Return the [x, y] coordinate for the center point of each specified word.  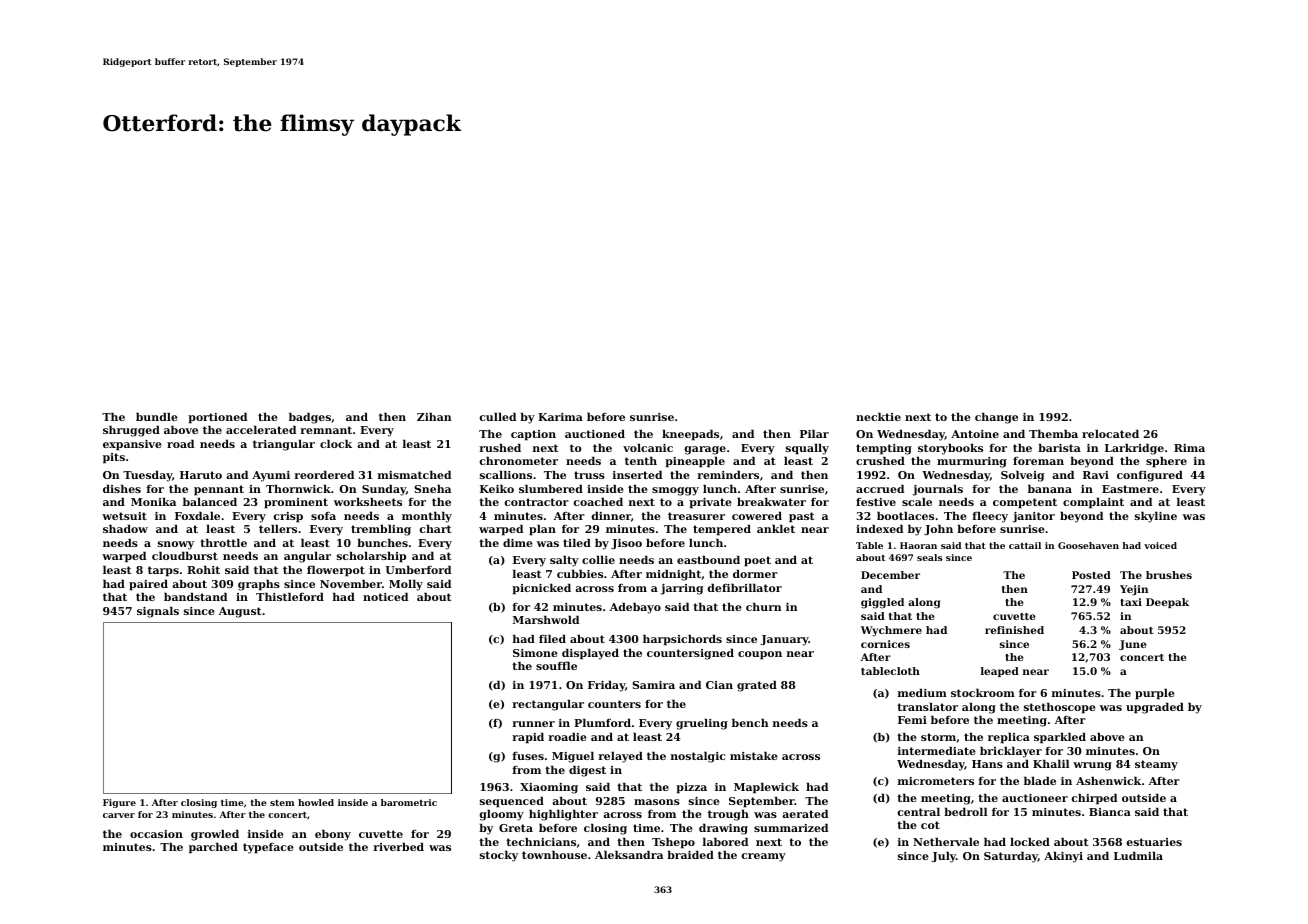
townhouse [554, 854]
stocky [499, 856]
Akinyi [1063, 857]
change [996, 418]
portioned [217, 418]
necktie [878, 416]
